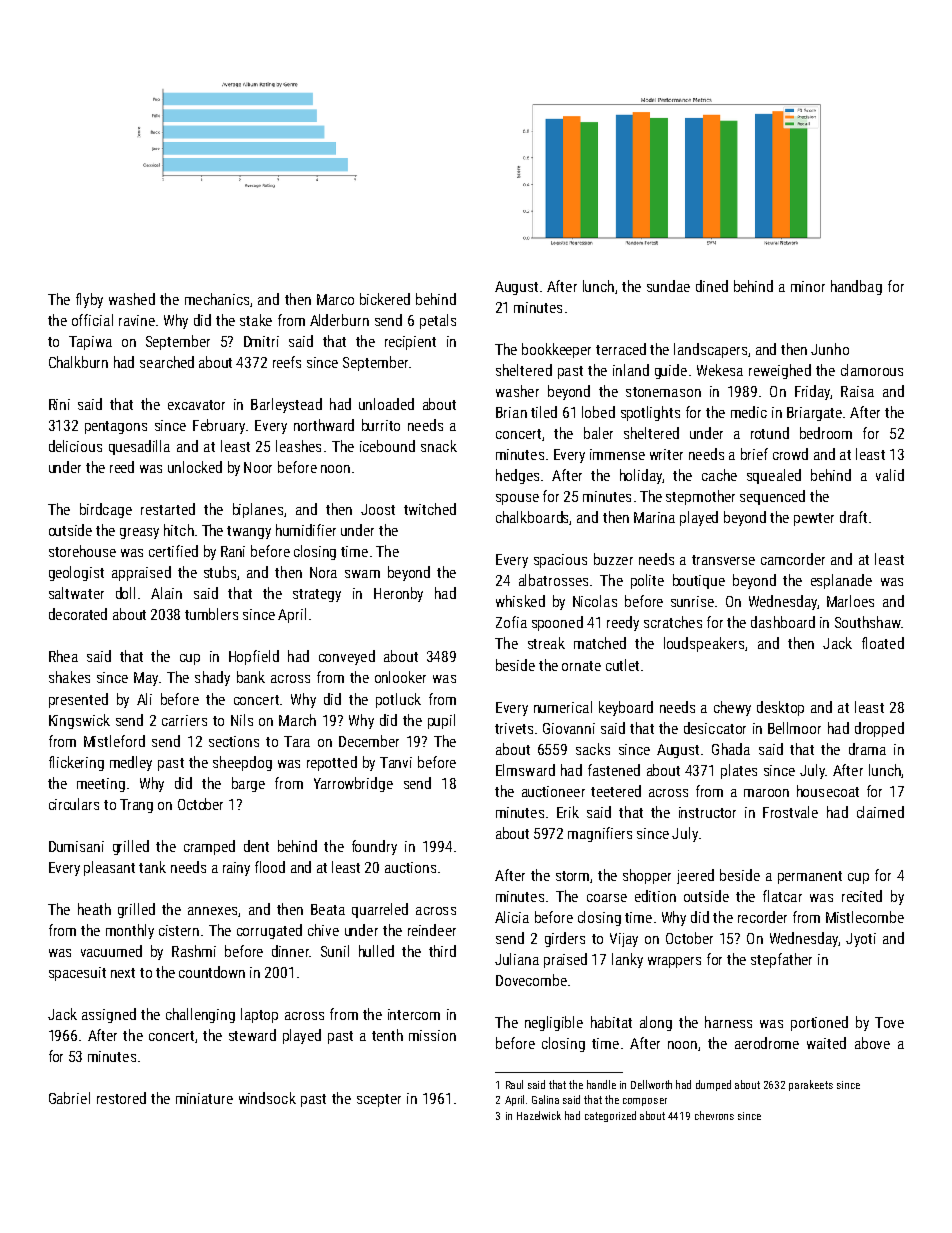 The width and height of the page is (952, 1233). I want to click on stepfather, so click(781, 960).
